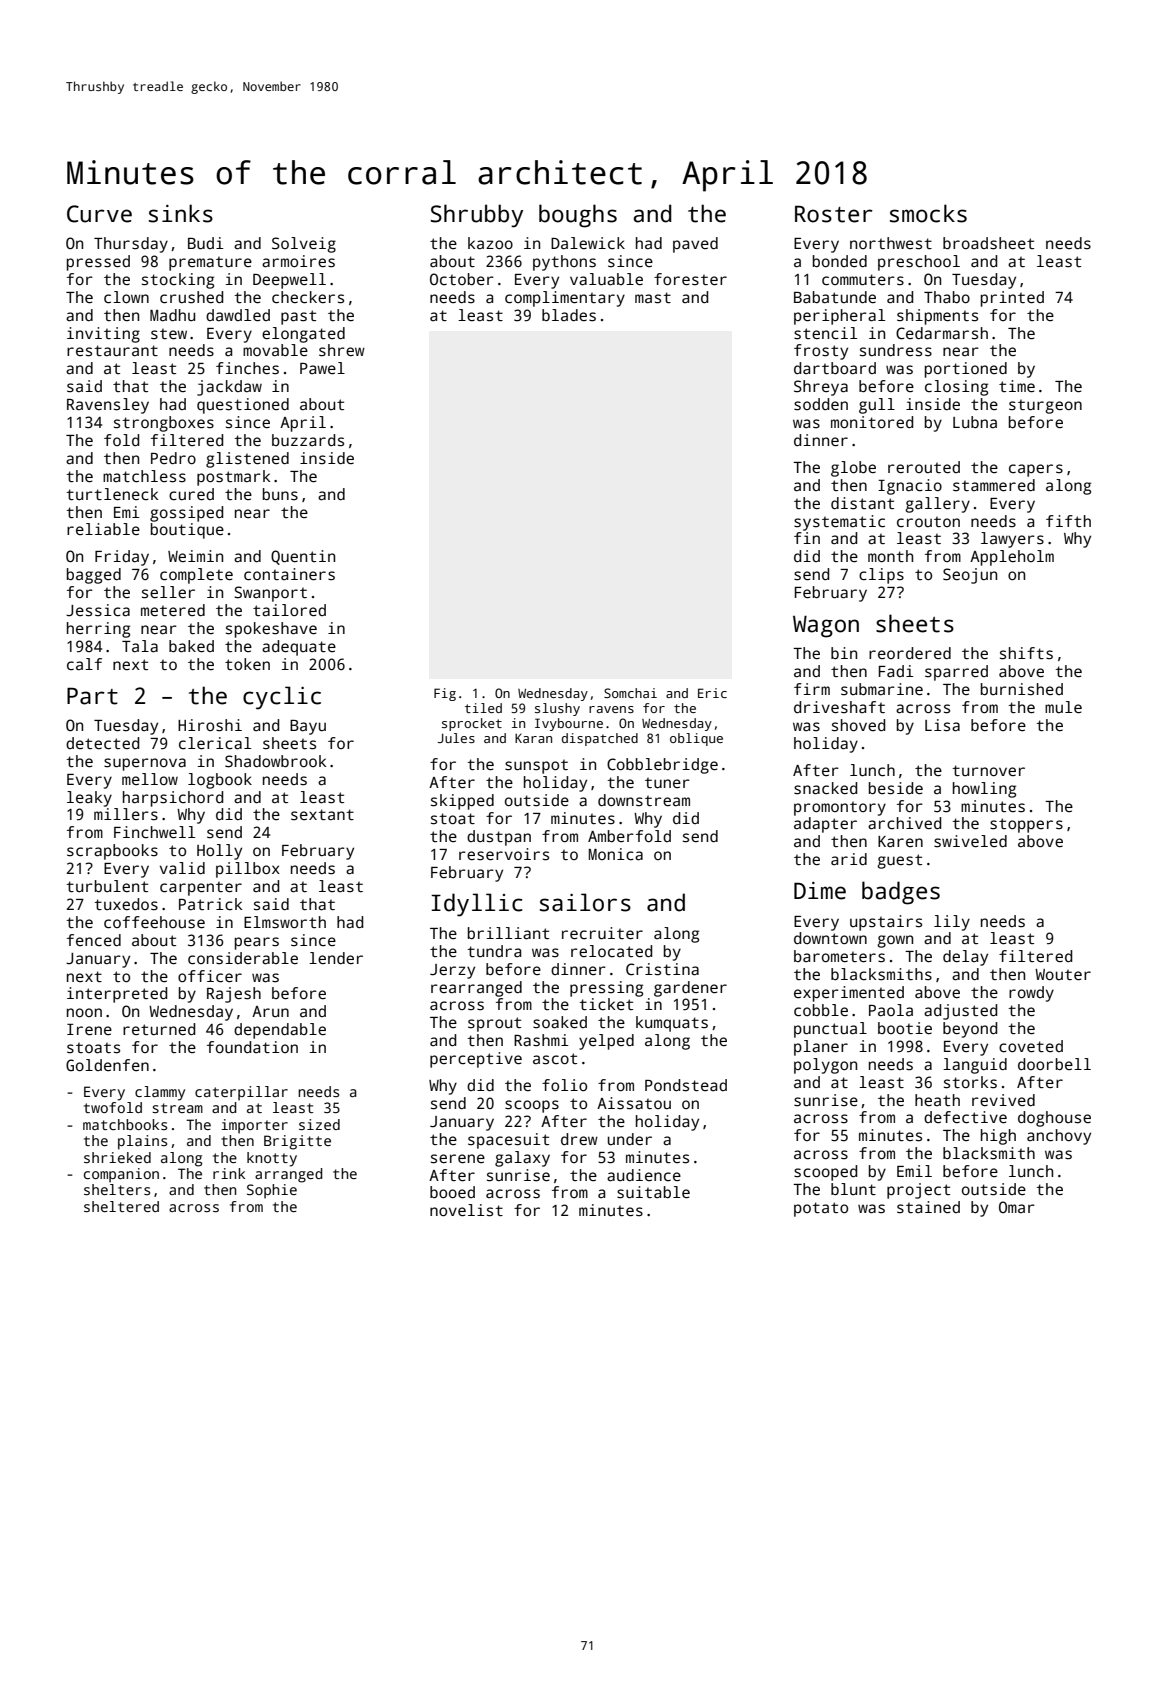 The height and width of the document is (1681, 1161). What do you see at coordinates (248, 870) in the document?
I see `pillbox` at bounding box center [248, 870].
